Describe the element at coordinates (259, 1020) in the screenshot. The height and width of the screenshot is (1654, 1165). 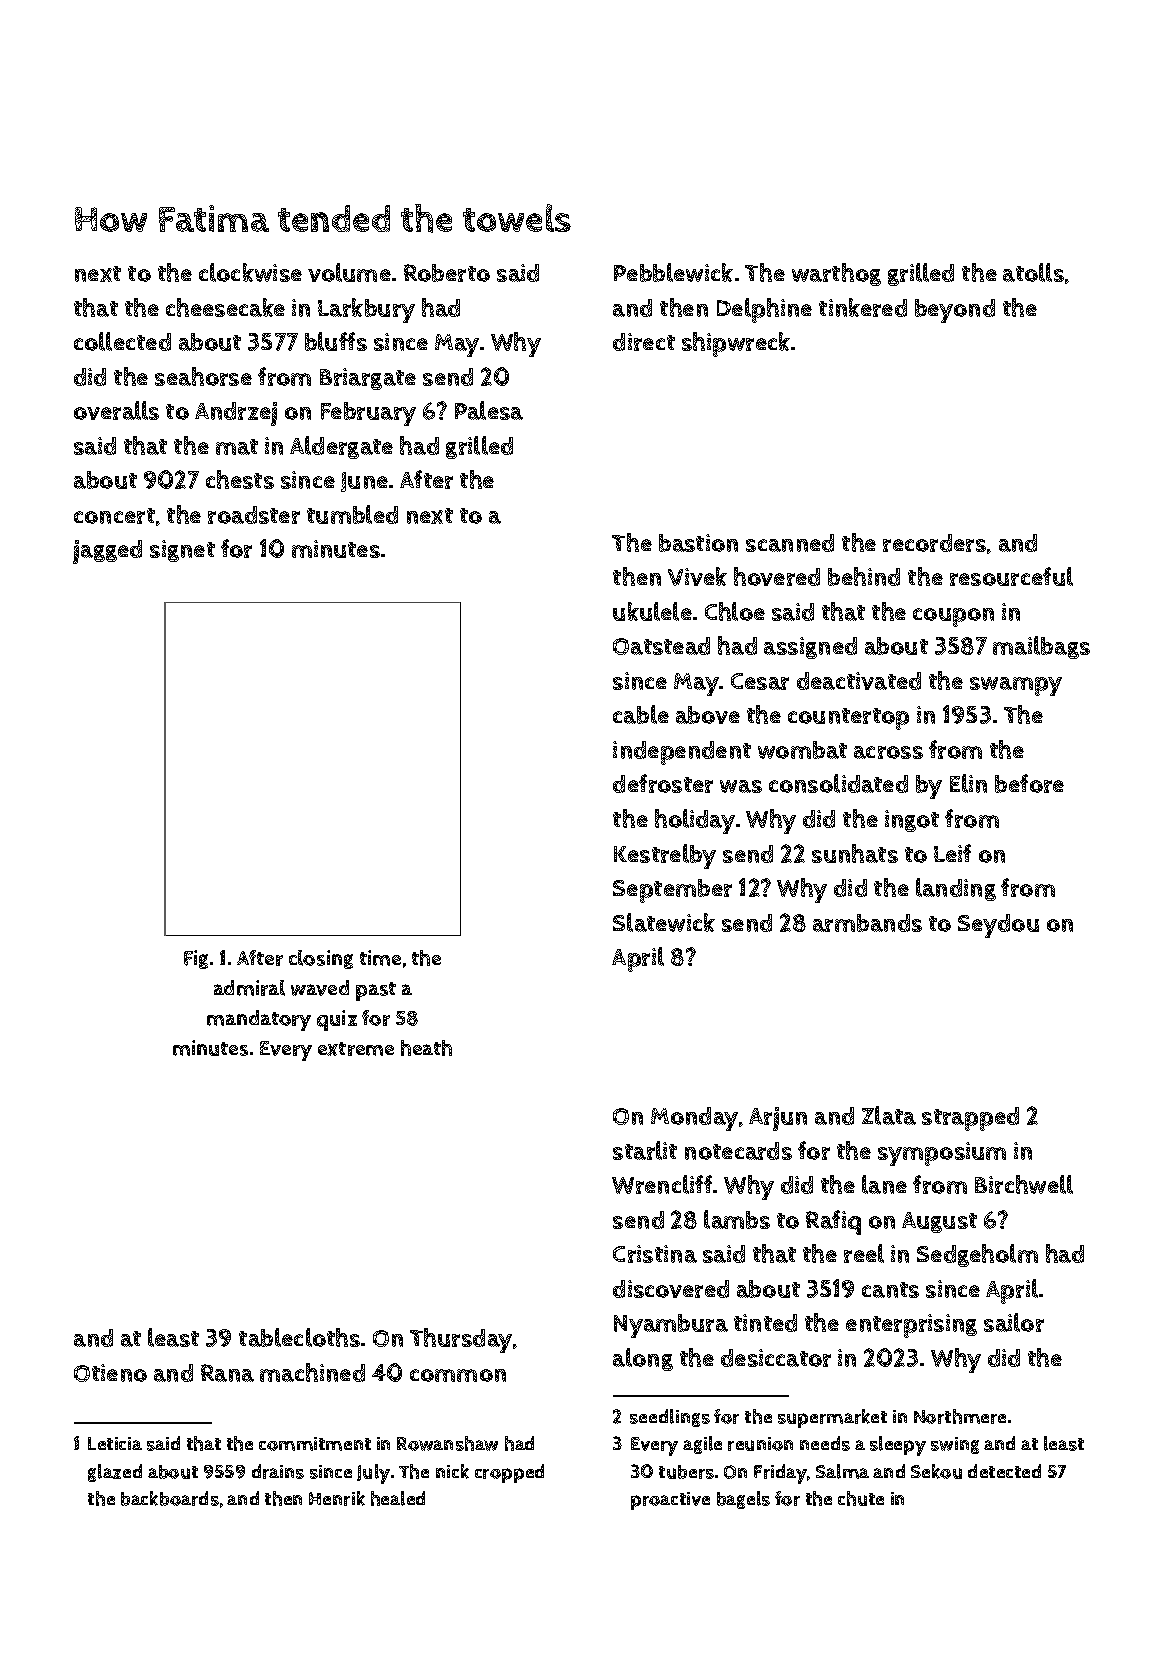
I see `mandatory` at that location.
